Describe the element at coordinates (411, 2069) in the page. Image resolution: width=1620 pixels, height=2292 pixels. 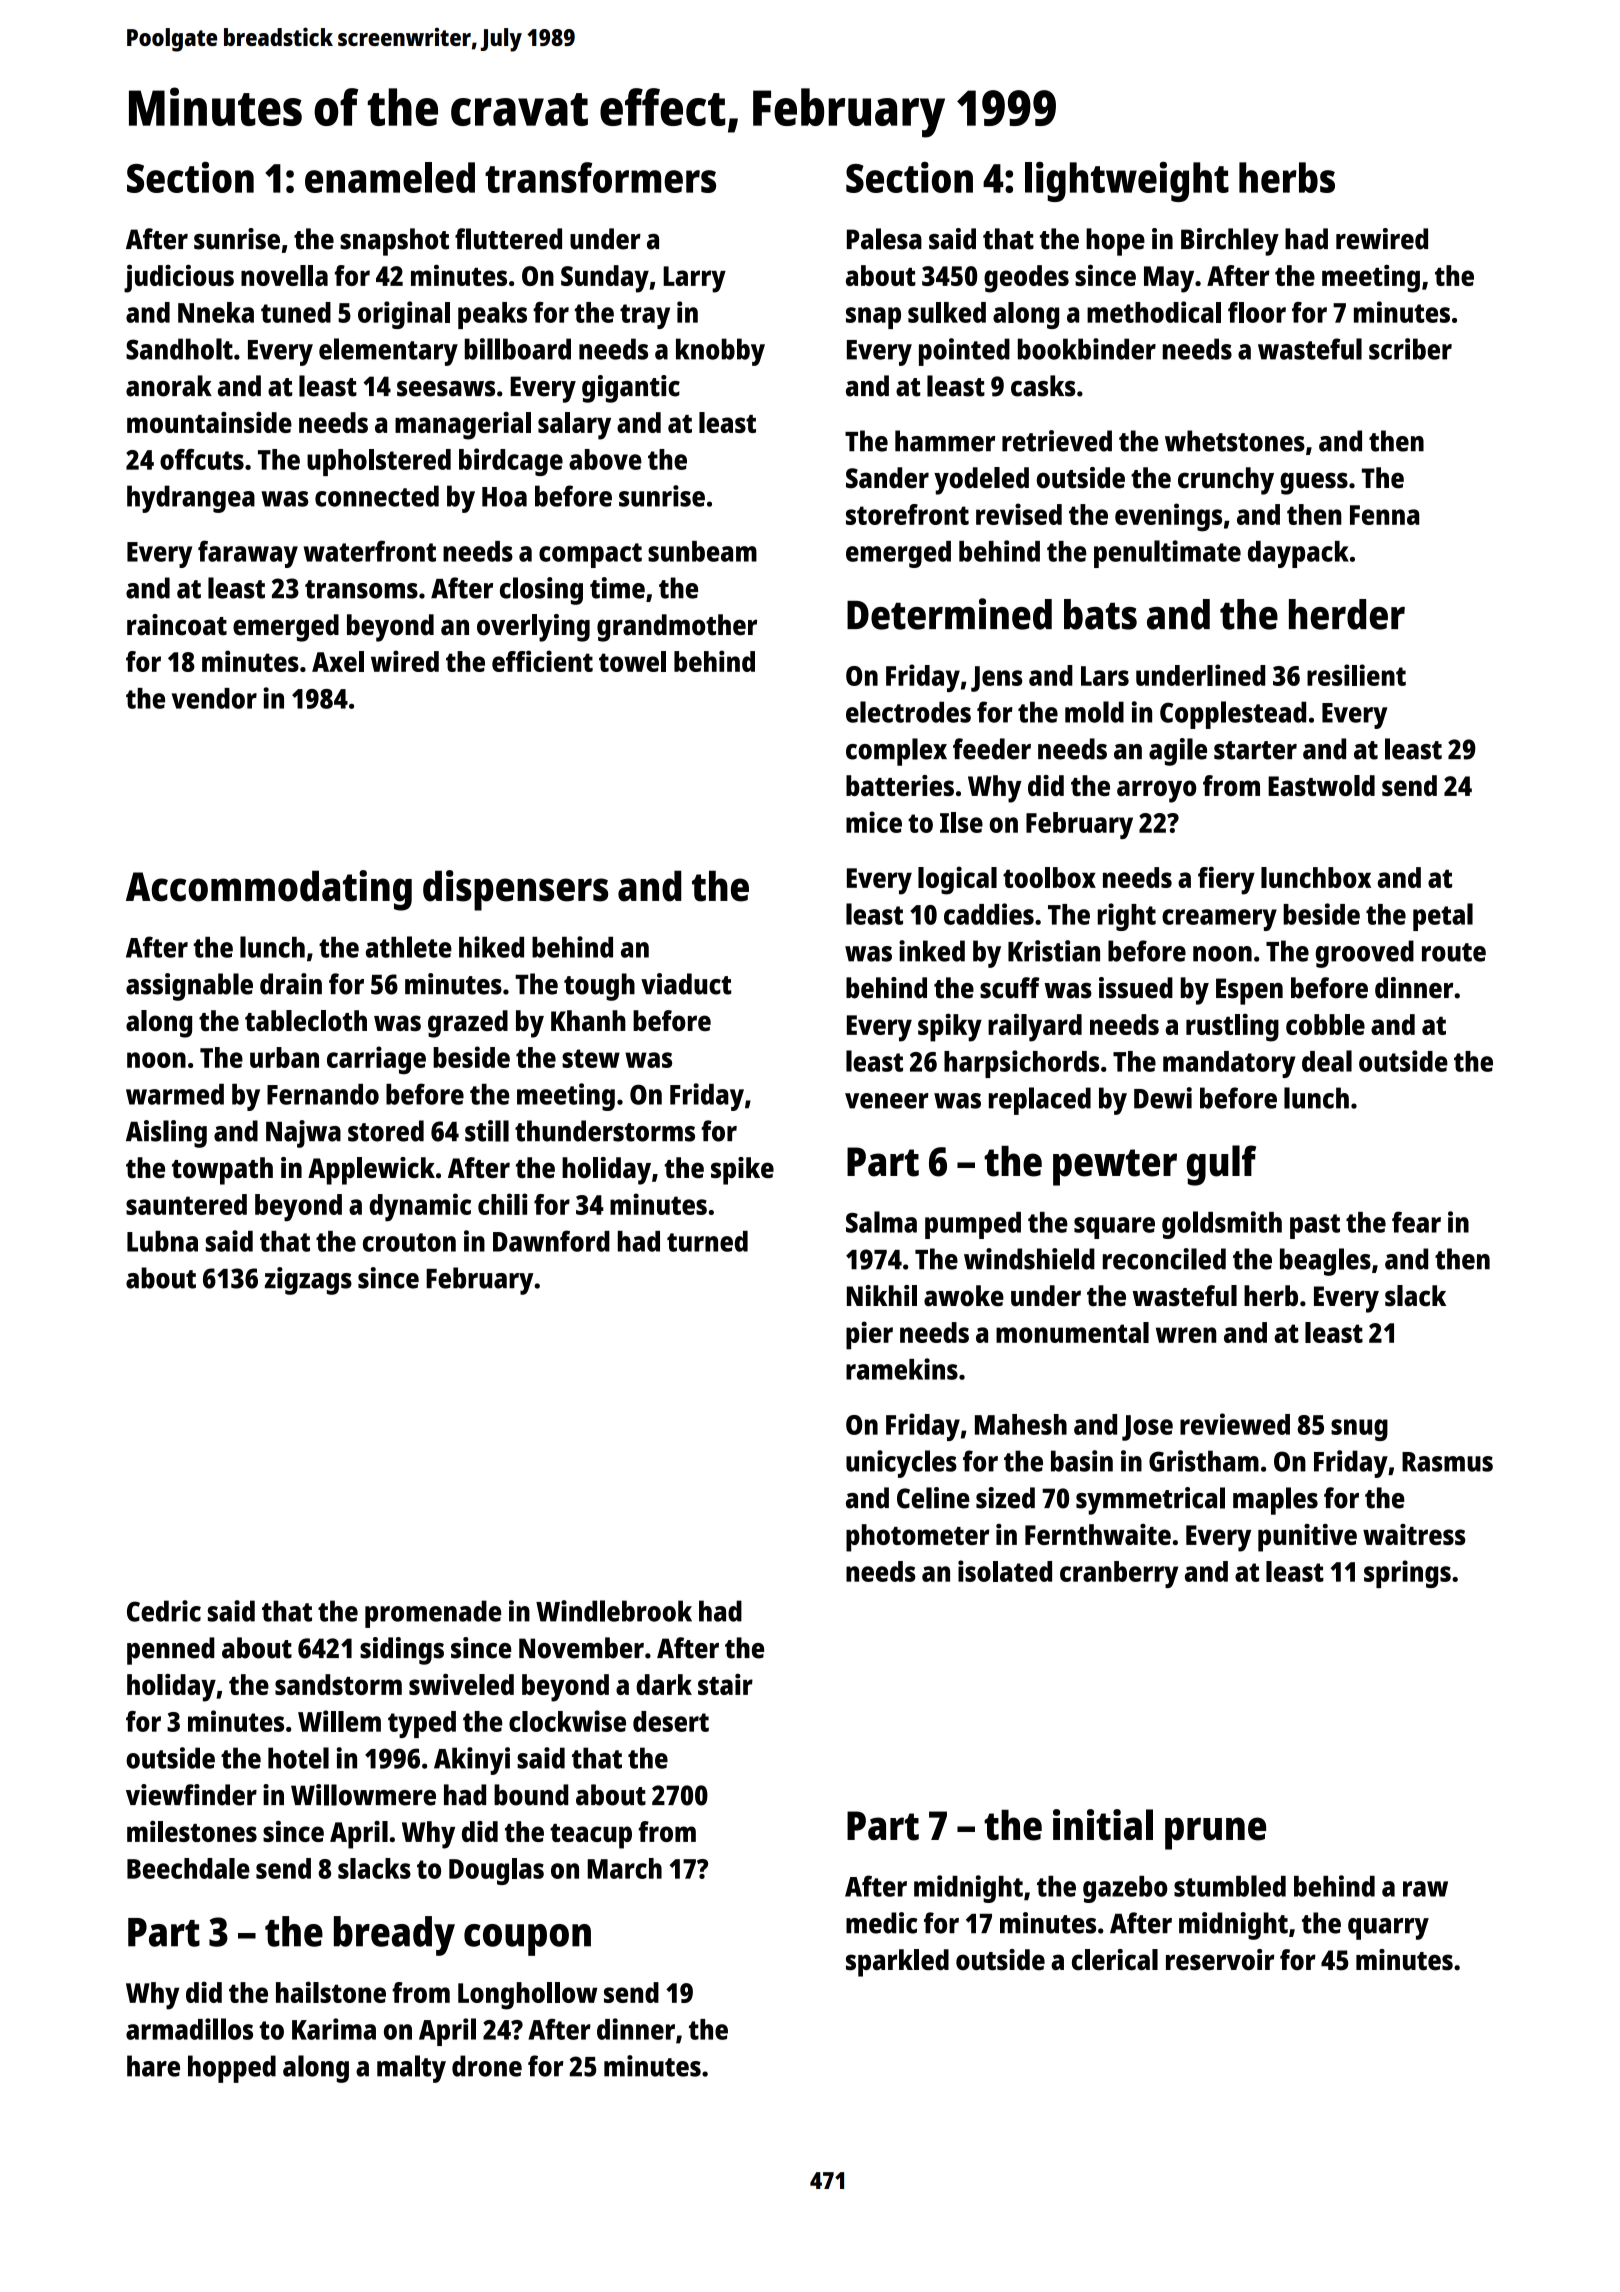
I see `malty` at that location.
